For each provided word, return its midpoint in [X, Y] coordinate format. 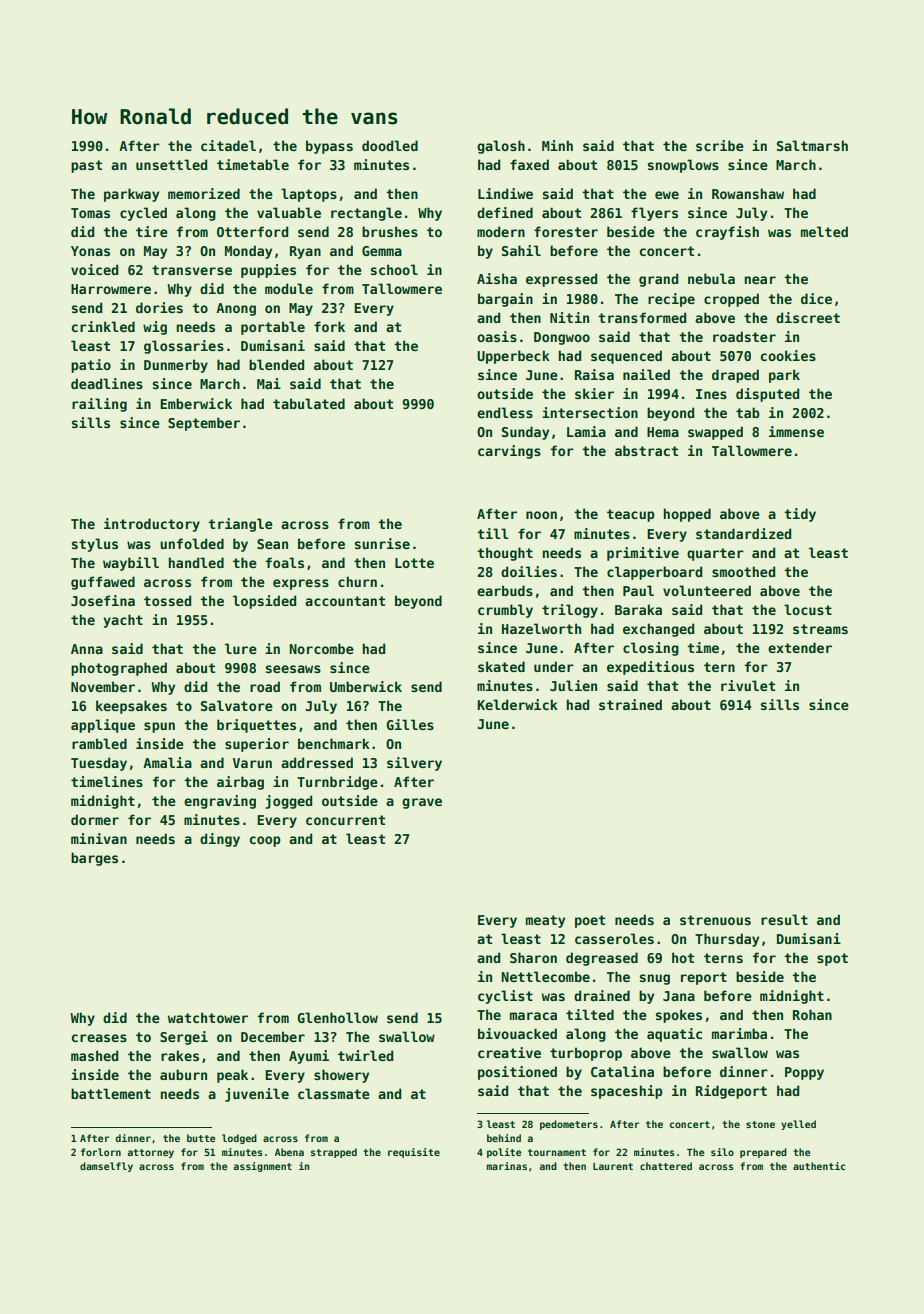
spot [832, 959]
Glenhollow [338, 1017]
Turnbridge [337, 783]
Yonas [90, 251]
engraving [220, 802]
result [784, 919]
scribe [720, 145]
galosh [501, 147]
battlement [111, 1093]
